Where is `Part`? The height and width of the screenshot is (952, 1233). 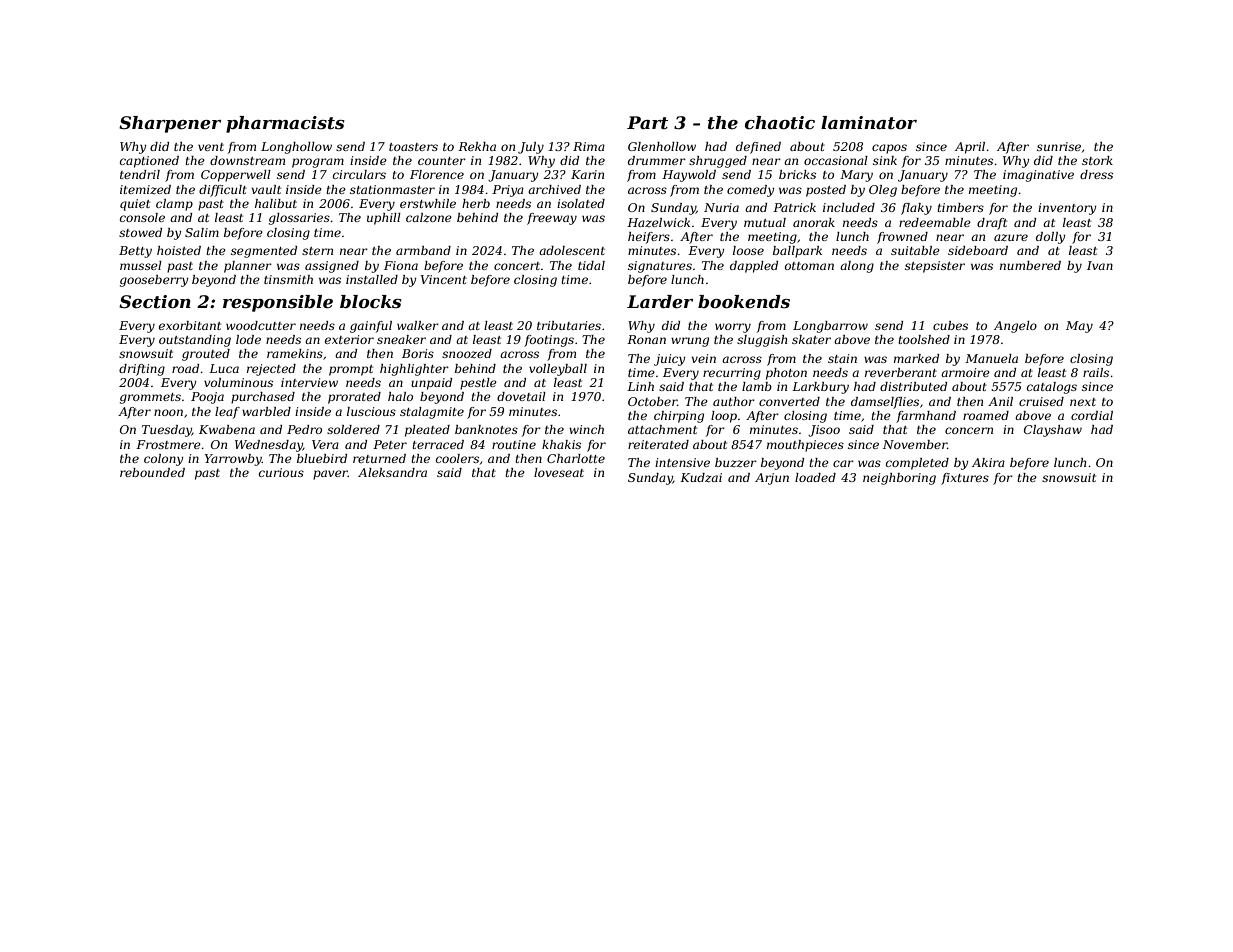 Part is located at coordinates (647, 122).
